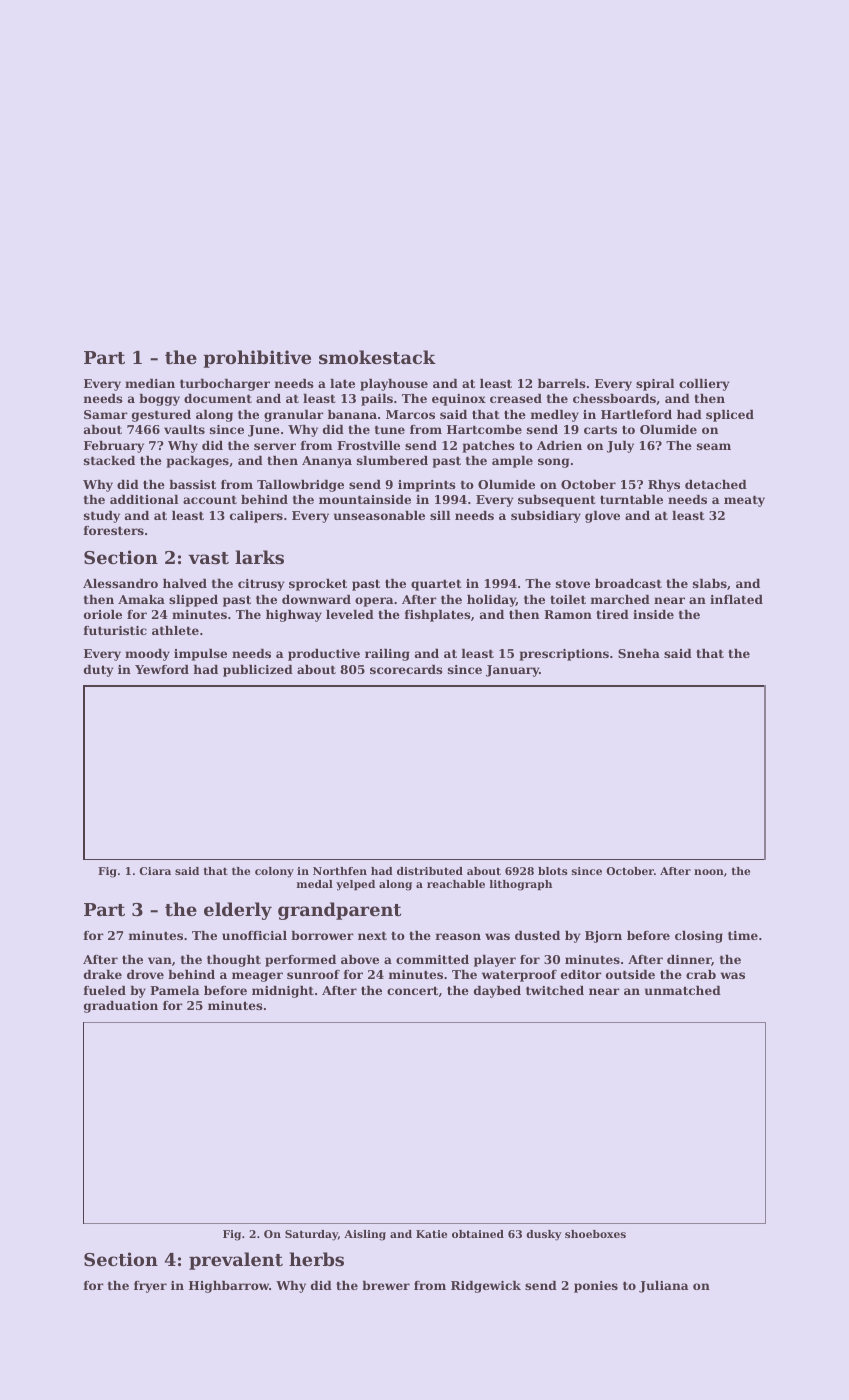  What do you see at coordinates (150, 383) in the screenshot?
I see `median` at bounding box center [150, 383].
